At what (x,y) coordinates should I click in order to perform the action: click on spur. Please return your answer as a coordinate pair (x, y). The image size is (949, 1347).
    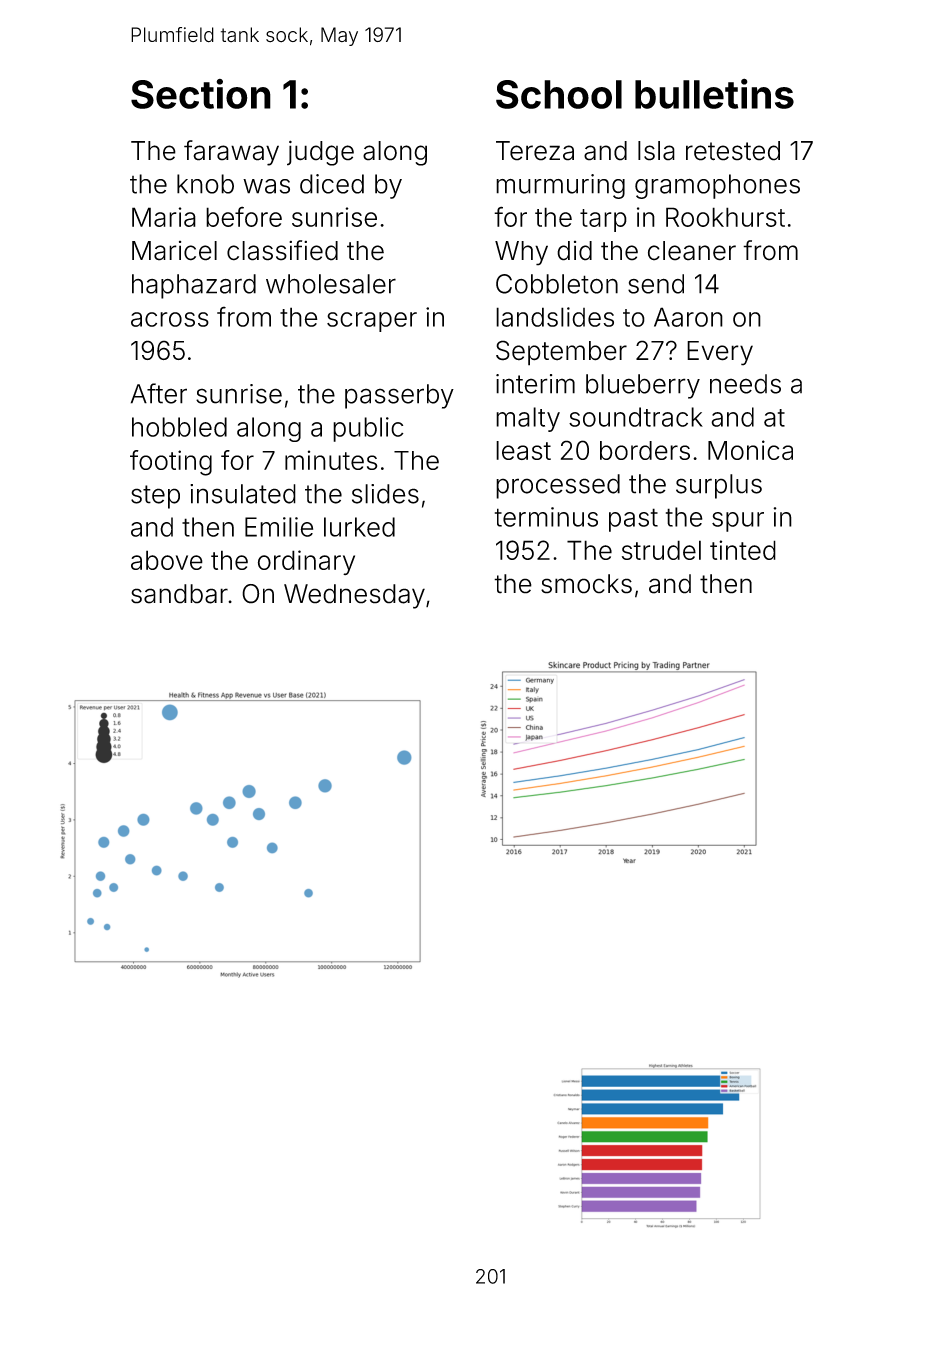
    Looking at the image, I should click on (738, 522).
